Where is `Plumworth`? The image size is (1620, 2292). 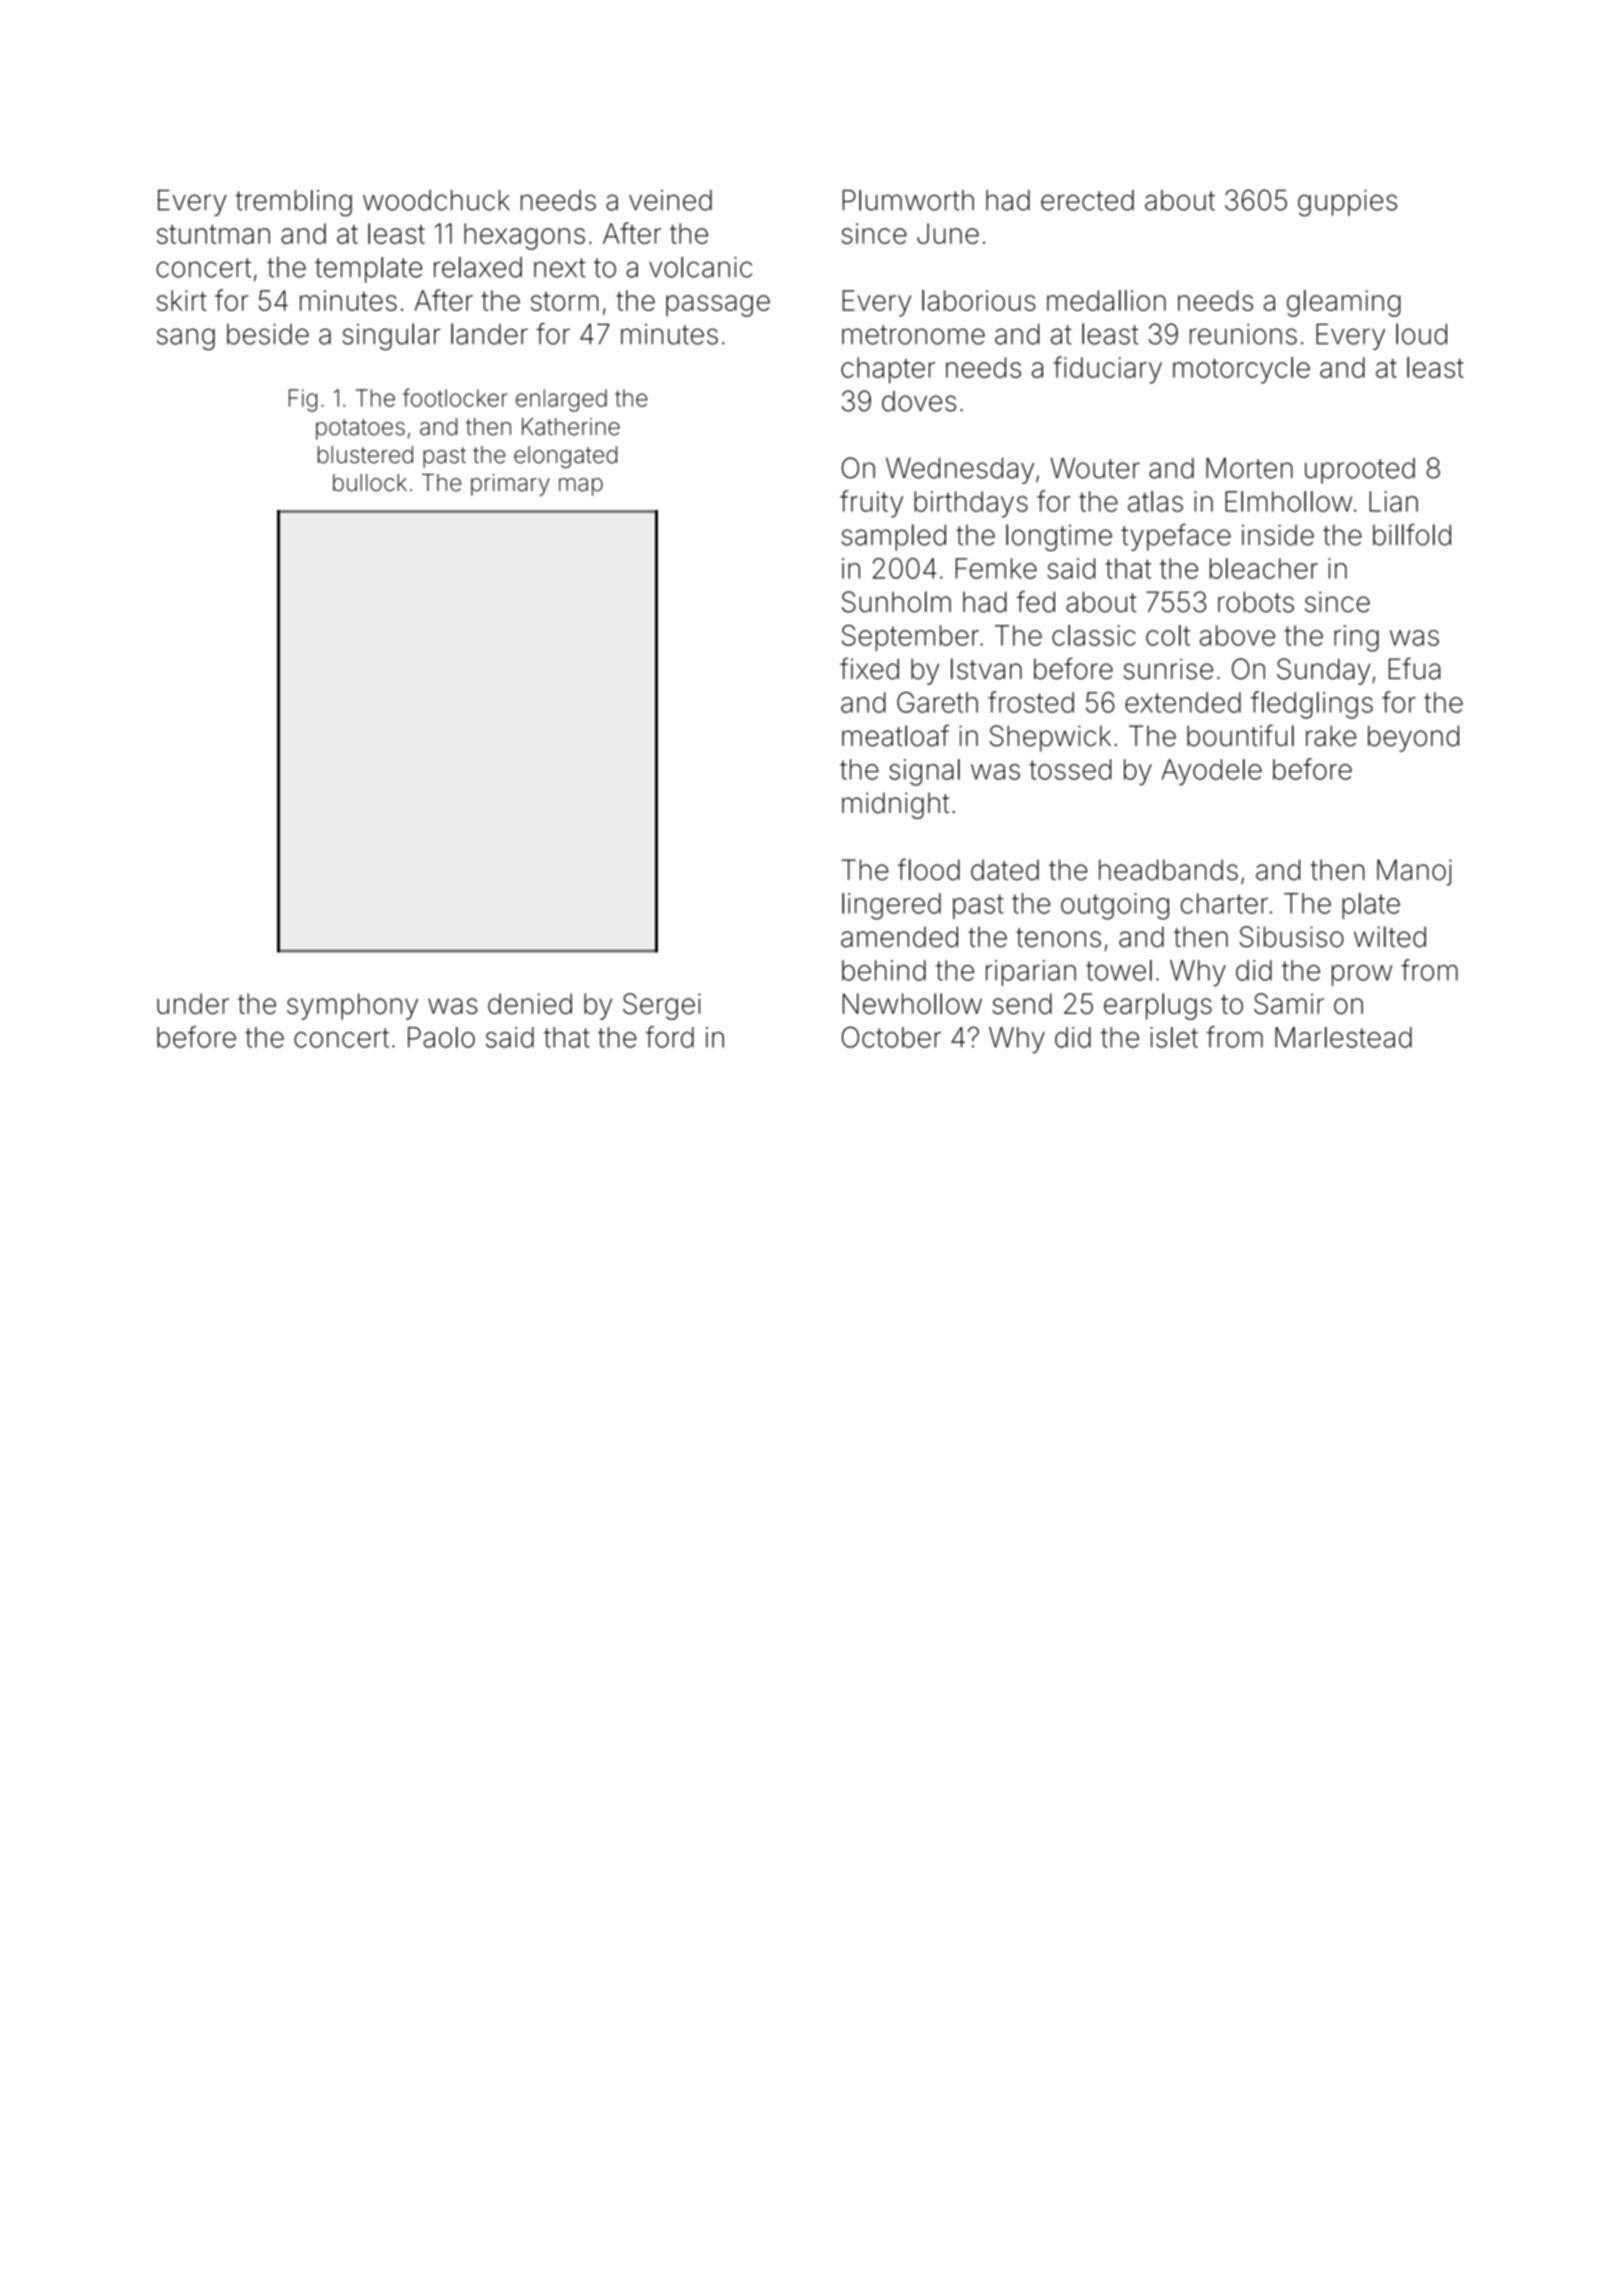 Plumworth is located at coordinates (908, 200).
